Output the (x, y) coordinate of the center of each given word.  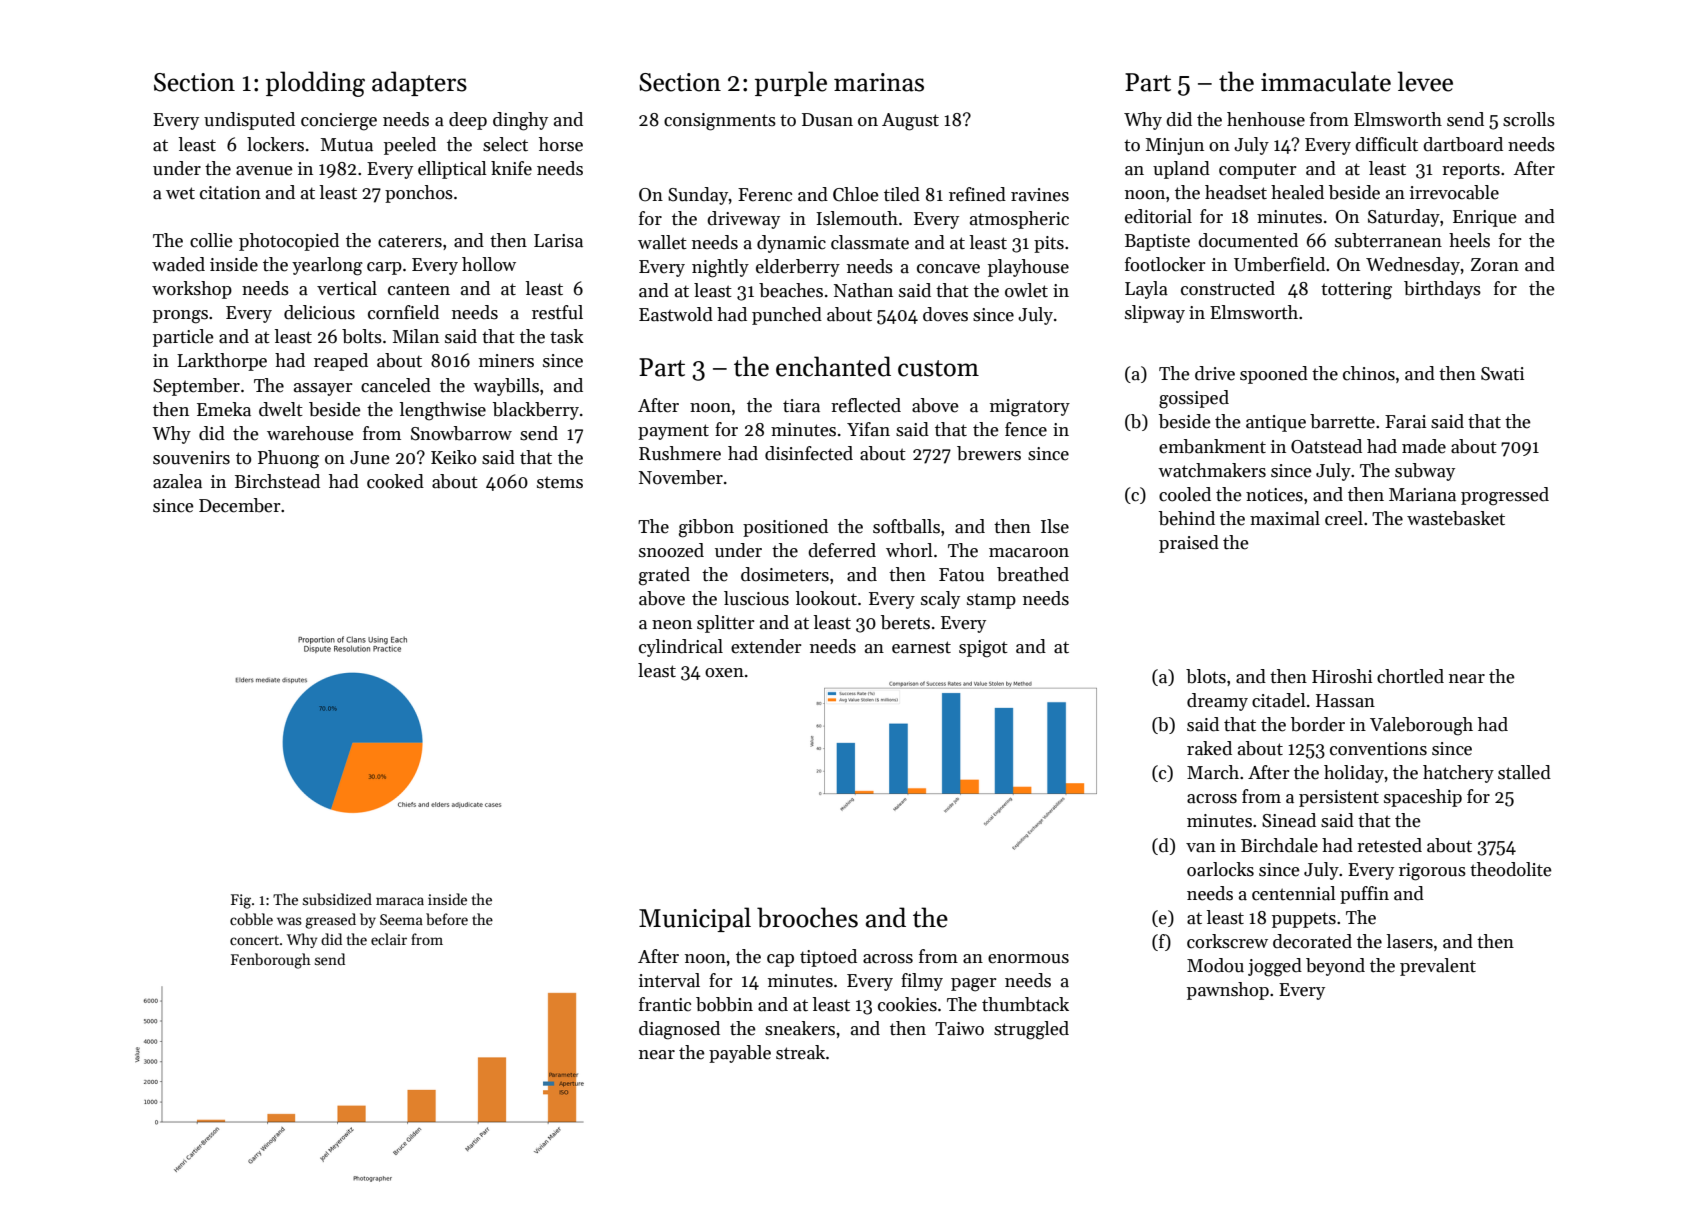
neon (672, 625)
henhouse (1266, 119)
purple (791, 83)
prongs (180, 317)
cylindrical (681, 648)
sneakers (800, 1028)
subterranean (1388, 240)
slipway (1155, 314)
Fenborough (271, 961)
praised (1189, 544)
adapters (419, 83)
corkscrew (1227, 941)
